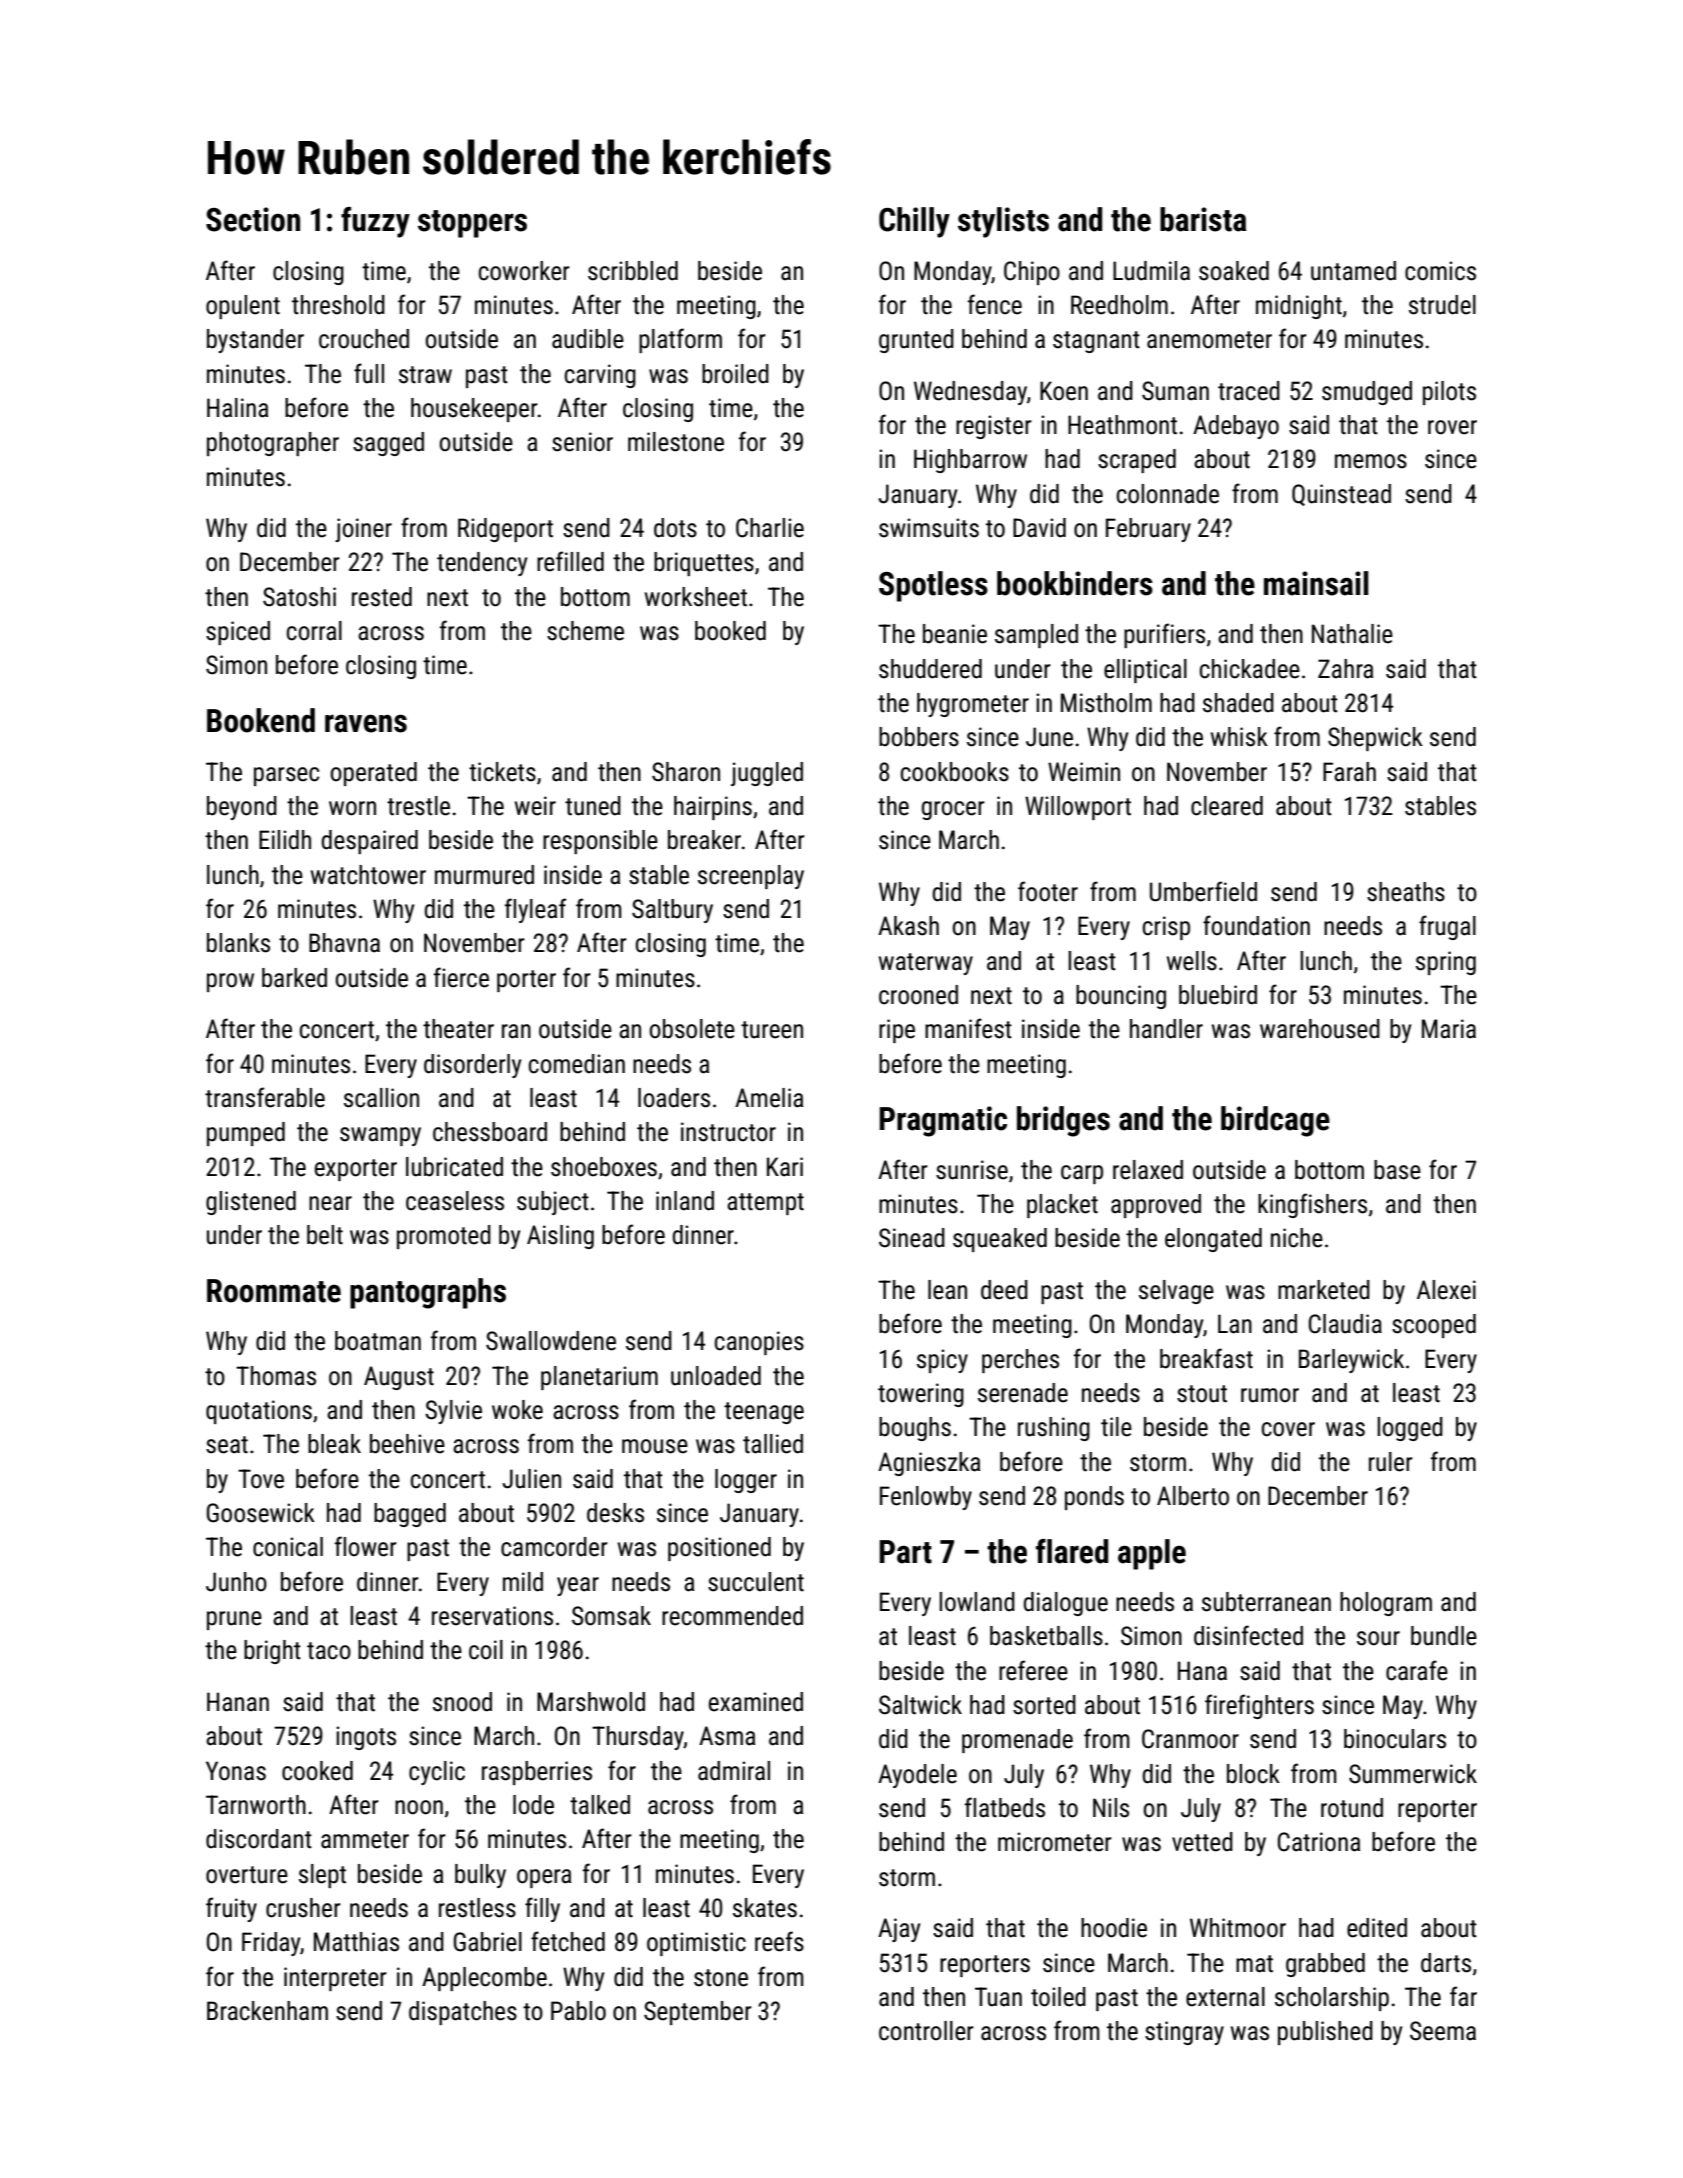 Image resolution: width=1683 pixels, height=2178 pixels. I want to click on fruity, so click(231, 1909).
